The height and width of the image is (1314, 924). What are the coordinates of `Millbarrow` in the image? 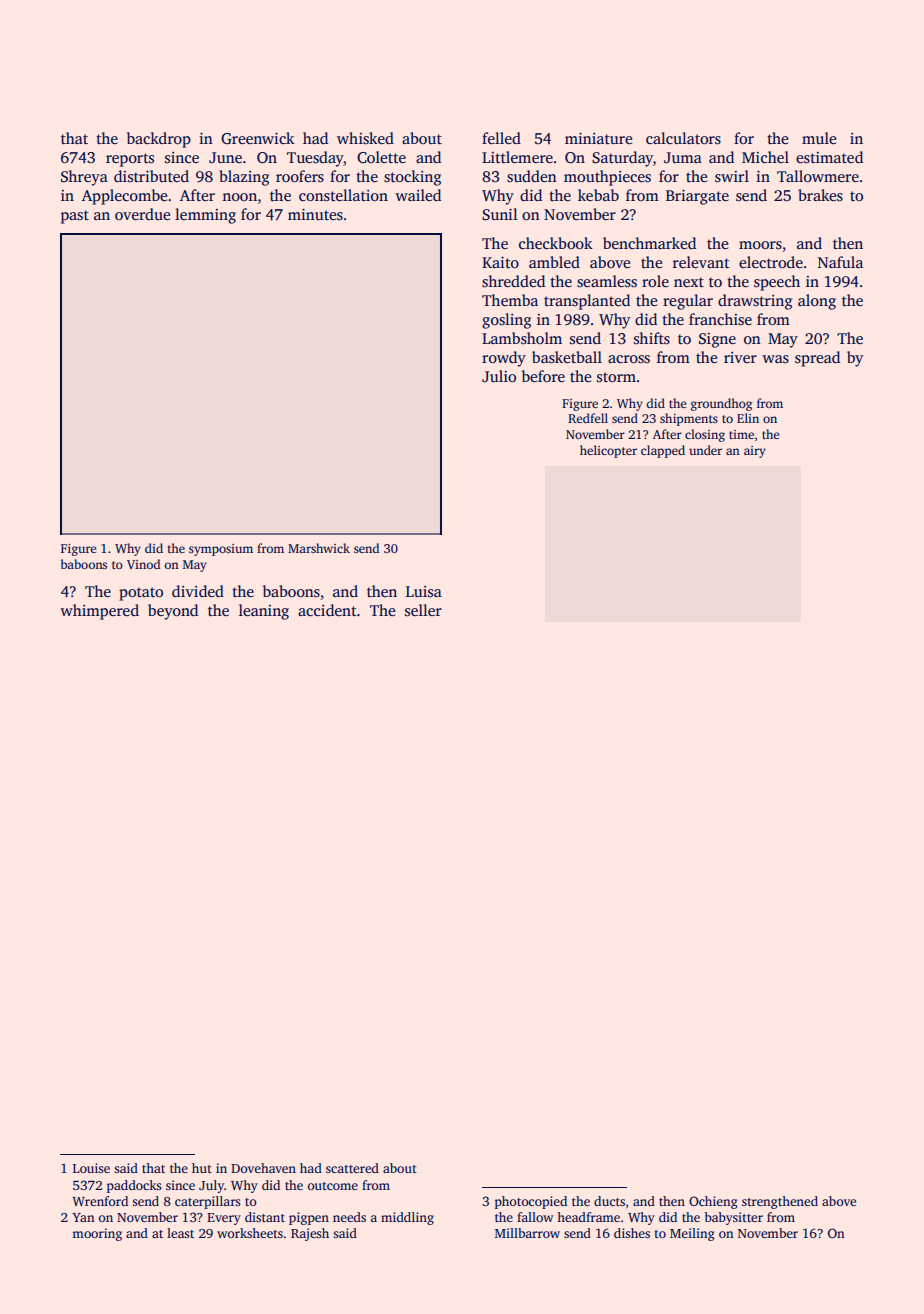 It's located at (527, 1233).
